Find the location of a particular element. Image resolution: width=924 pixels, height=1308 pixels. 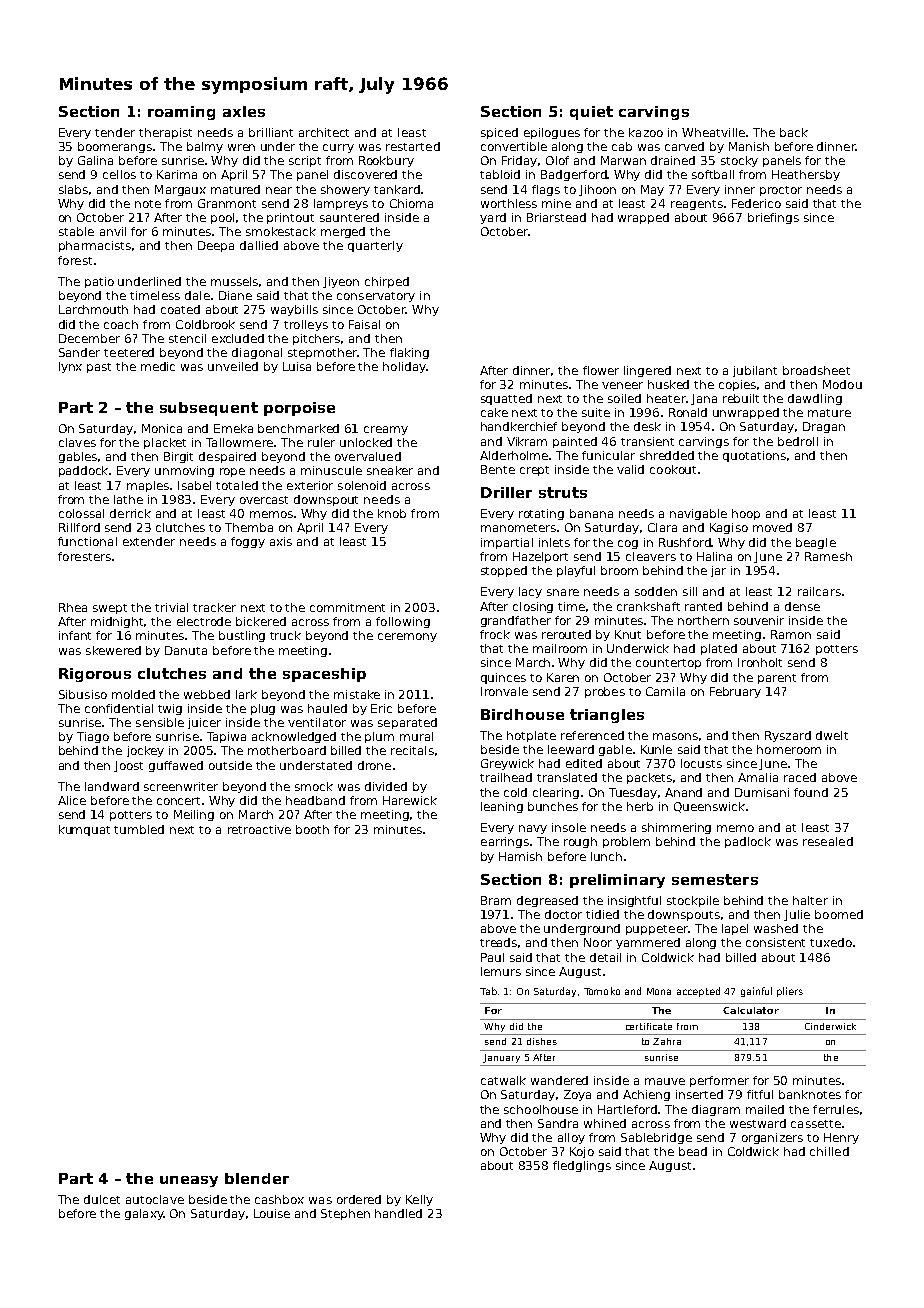

briefings is located at coordinates (773, 218).
